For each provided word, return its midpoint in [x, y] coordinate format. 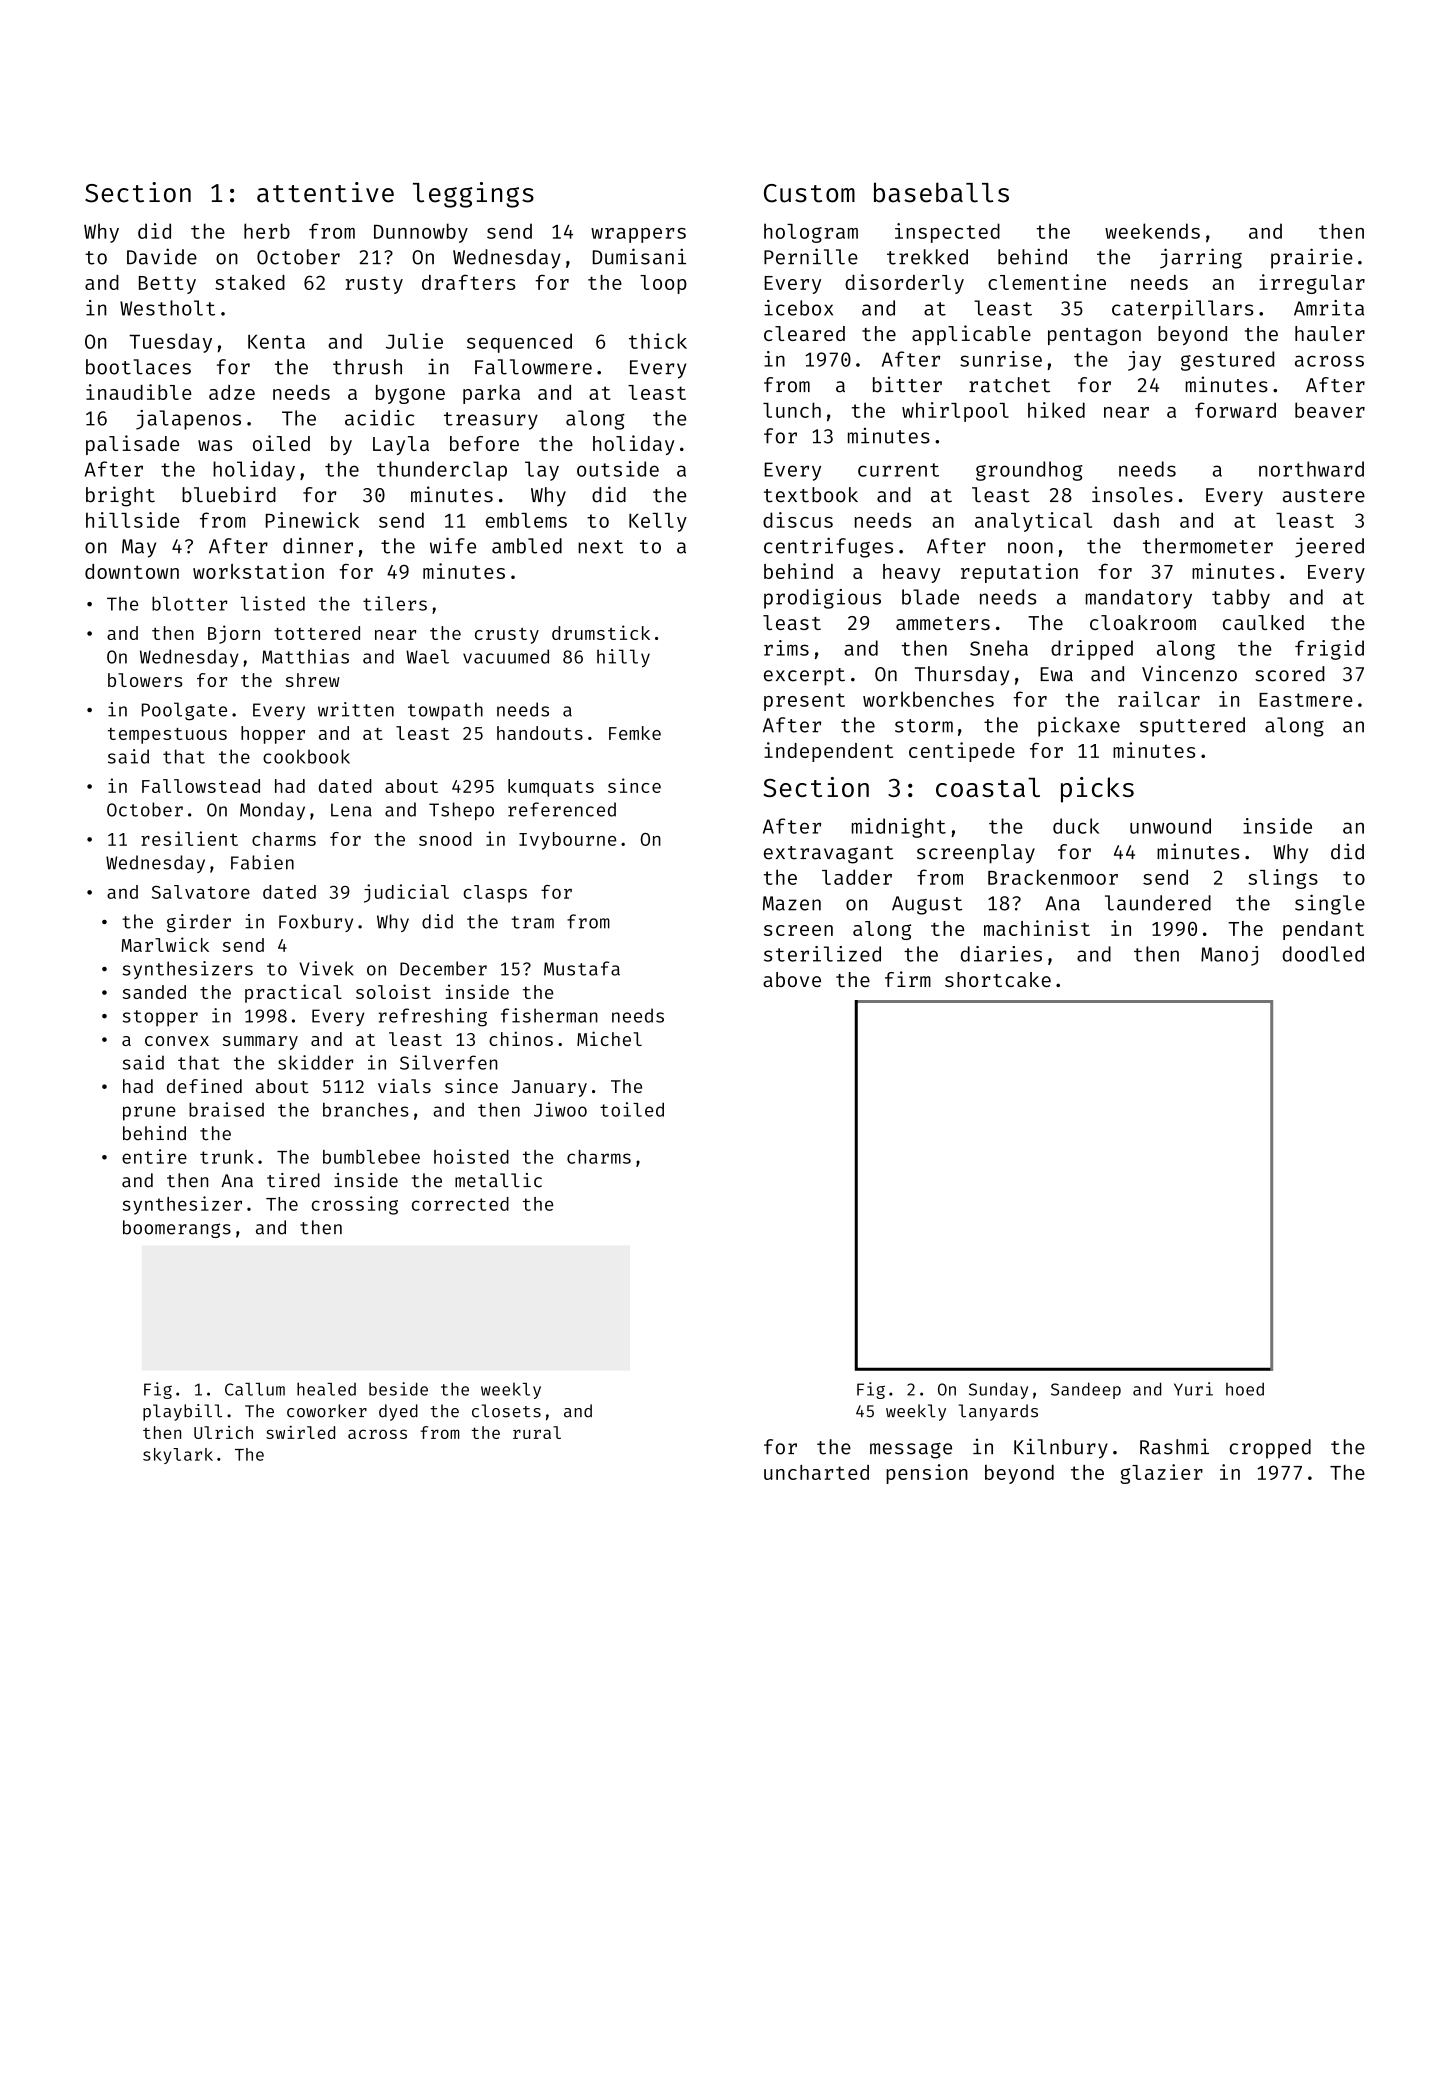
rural [537, 1432]
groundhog [1029, 471]
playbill [182, 1412]
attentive [325, 192]
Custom [809, 193]
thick [658, 341]
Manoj [1229, 956]
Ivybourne [567, 841]
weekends [1152, 231]
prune [149, 1113]
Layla [401, 445]
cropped [1270, 1449]
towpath [445, 711]
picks [1097, 790]
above [792, 979]
